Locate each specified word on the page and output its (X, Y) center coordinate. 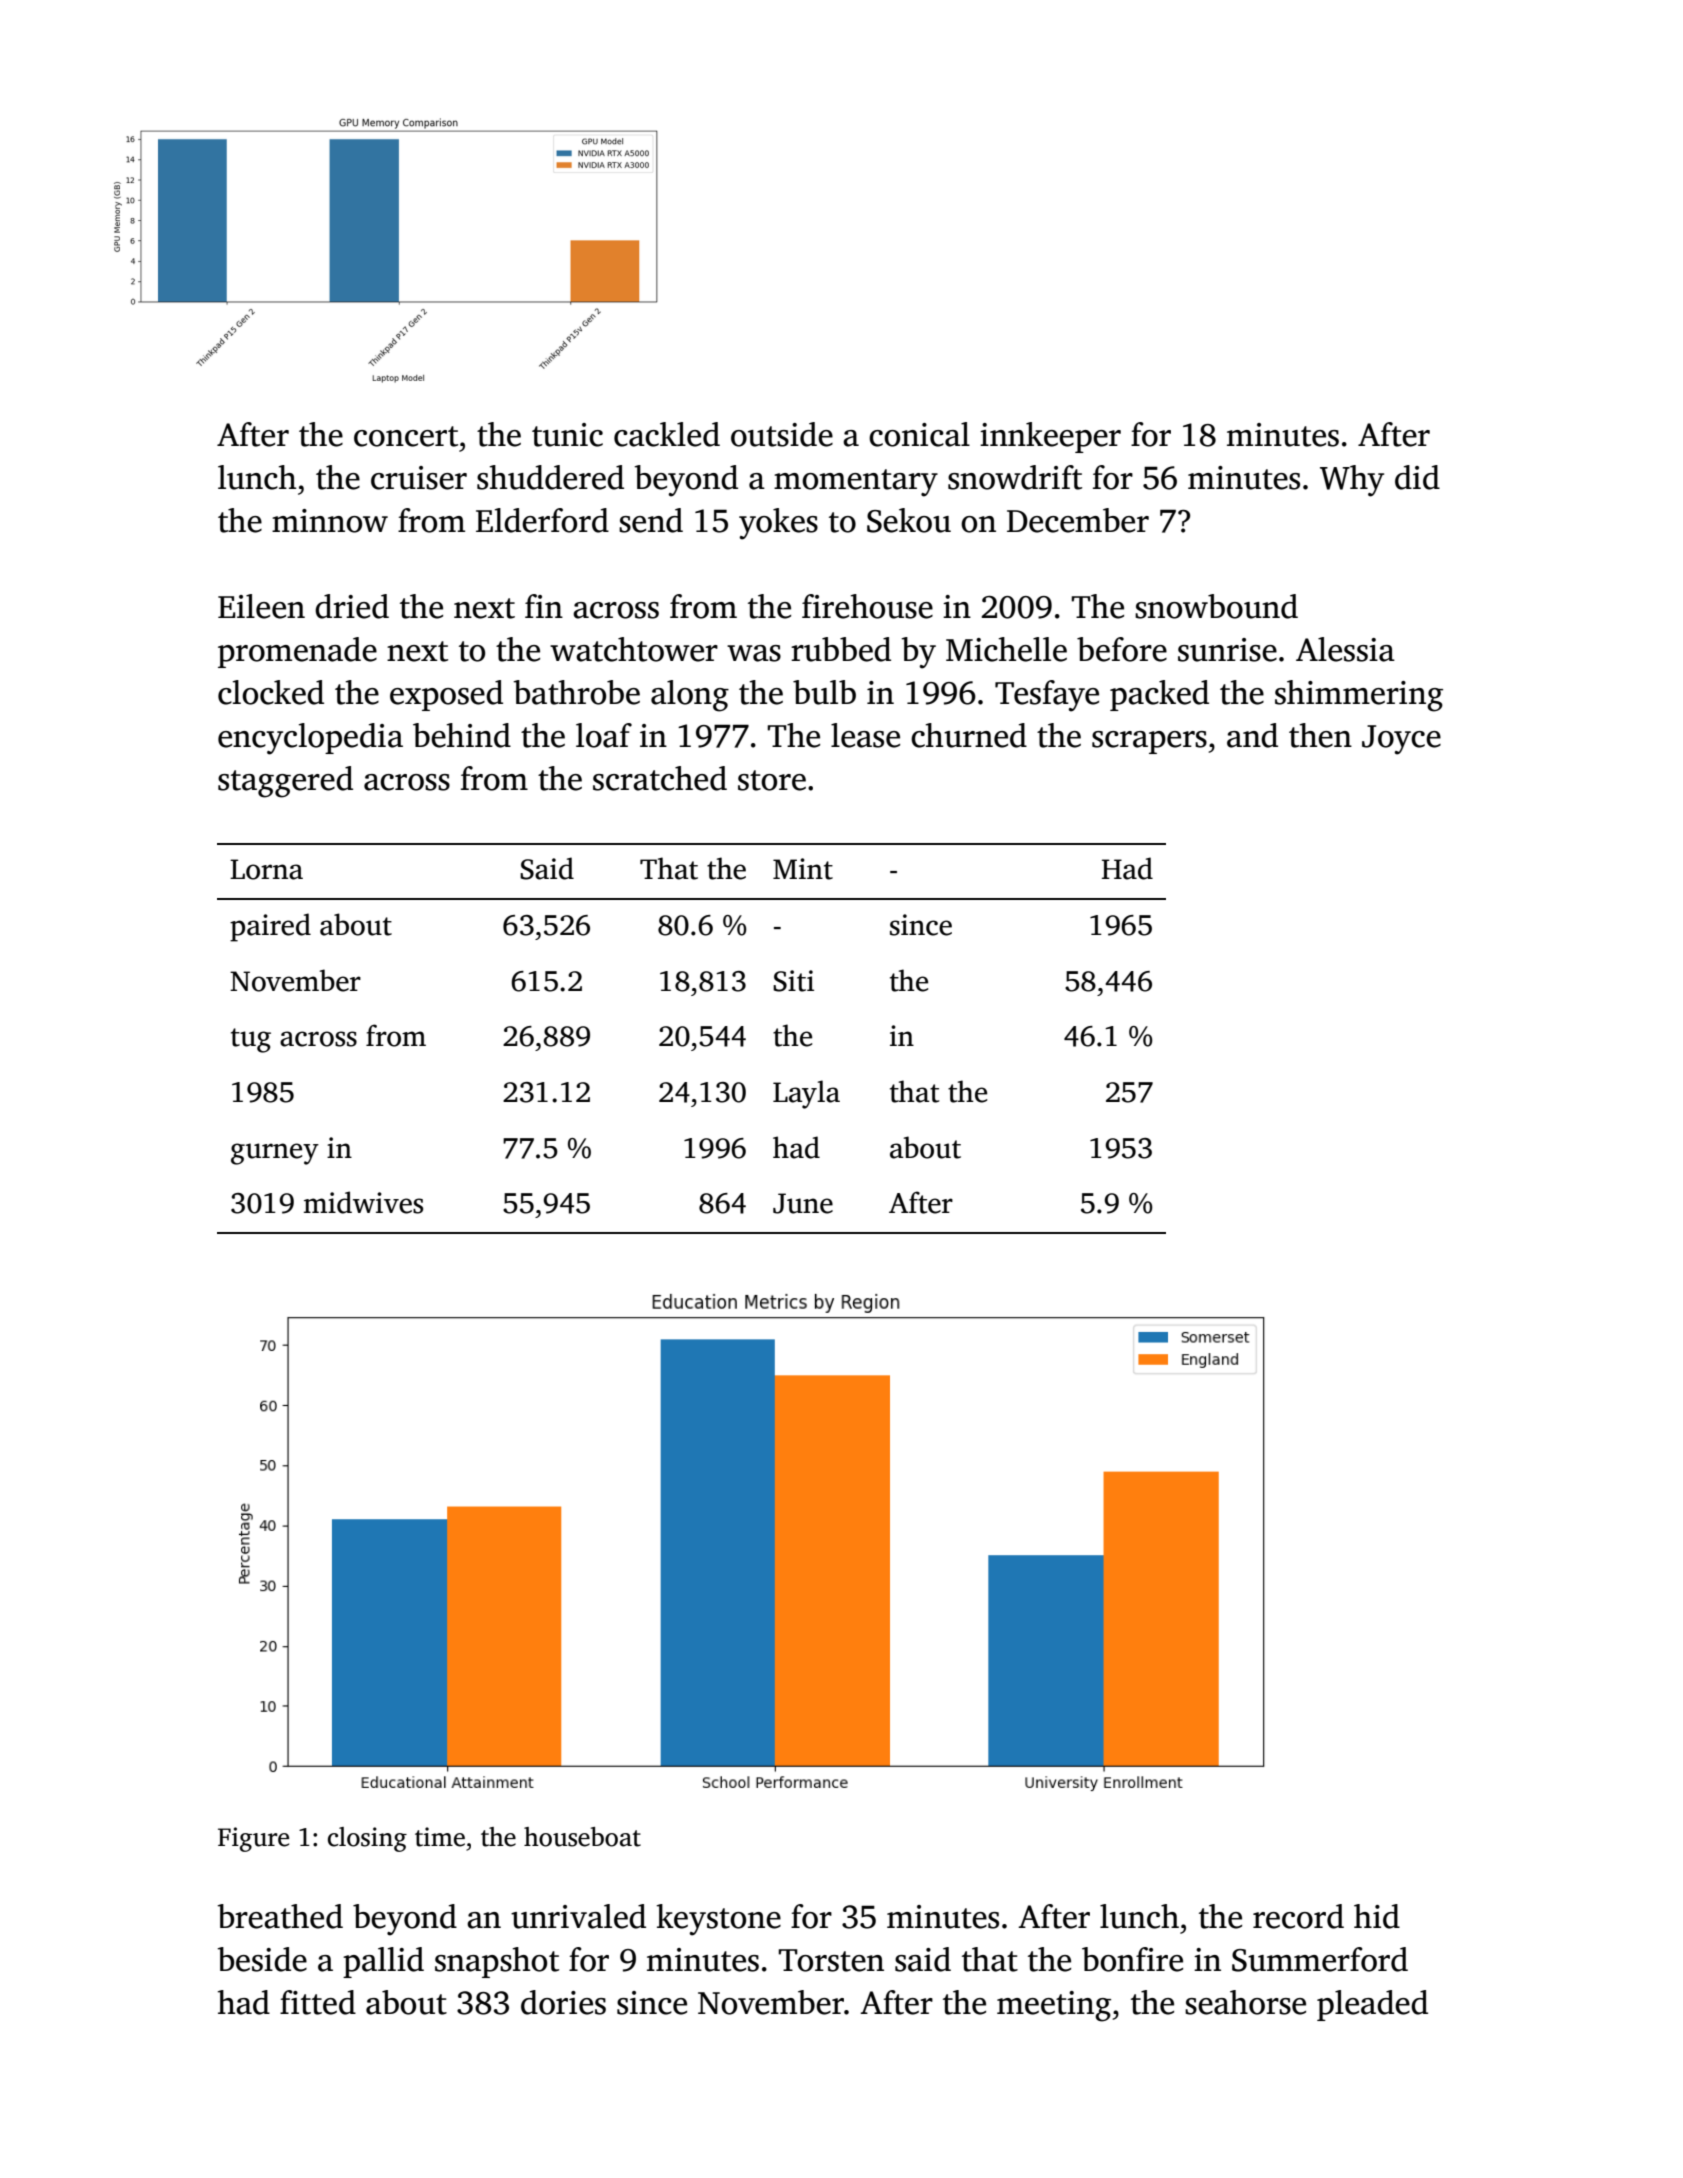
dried (352, 606)
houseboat (582, 1837)
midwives (363, 1202)
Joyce (1401, 740)
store (772, 780)
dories (563, 2002)
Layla (806, 1094)
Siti (793, 981)
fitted (318, 2002)
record (1298, 1916)
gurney (275, 1154)
